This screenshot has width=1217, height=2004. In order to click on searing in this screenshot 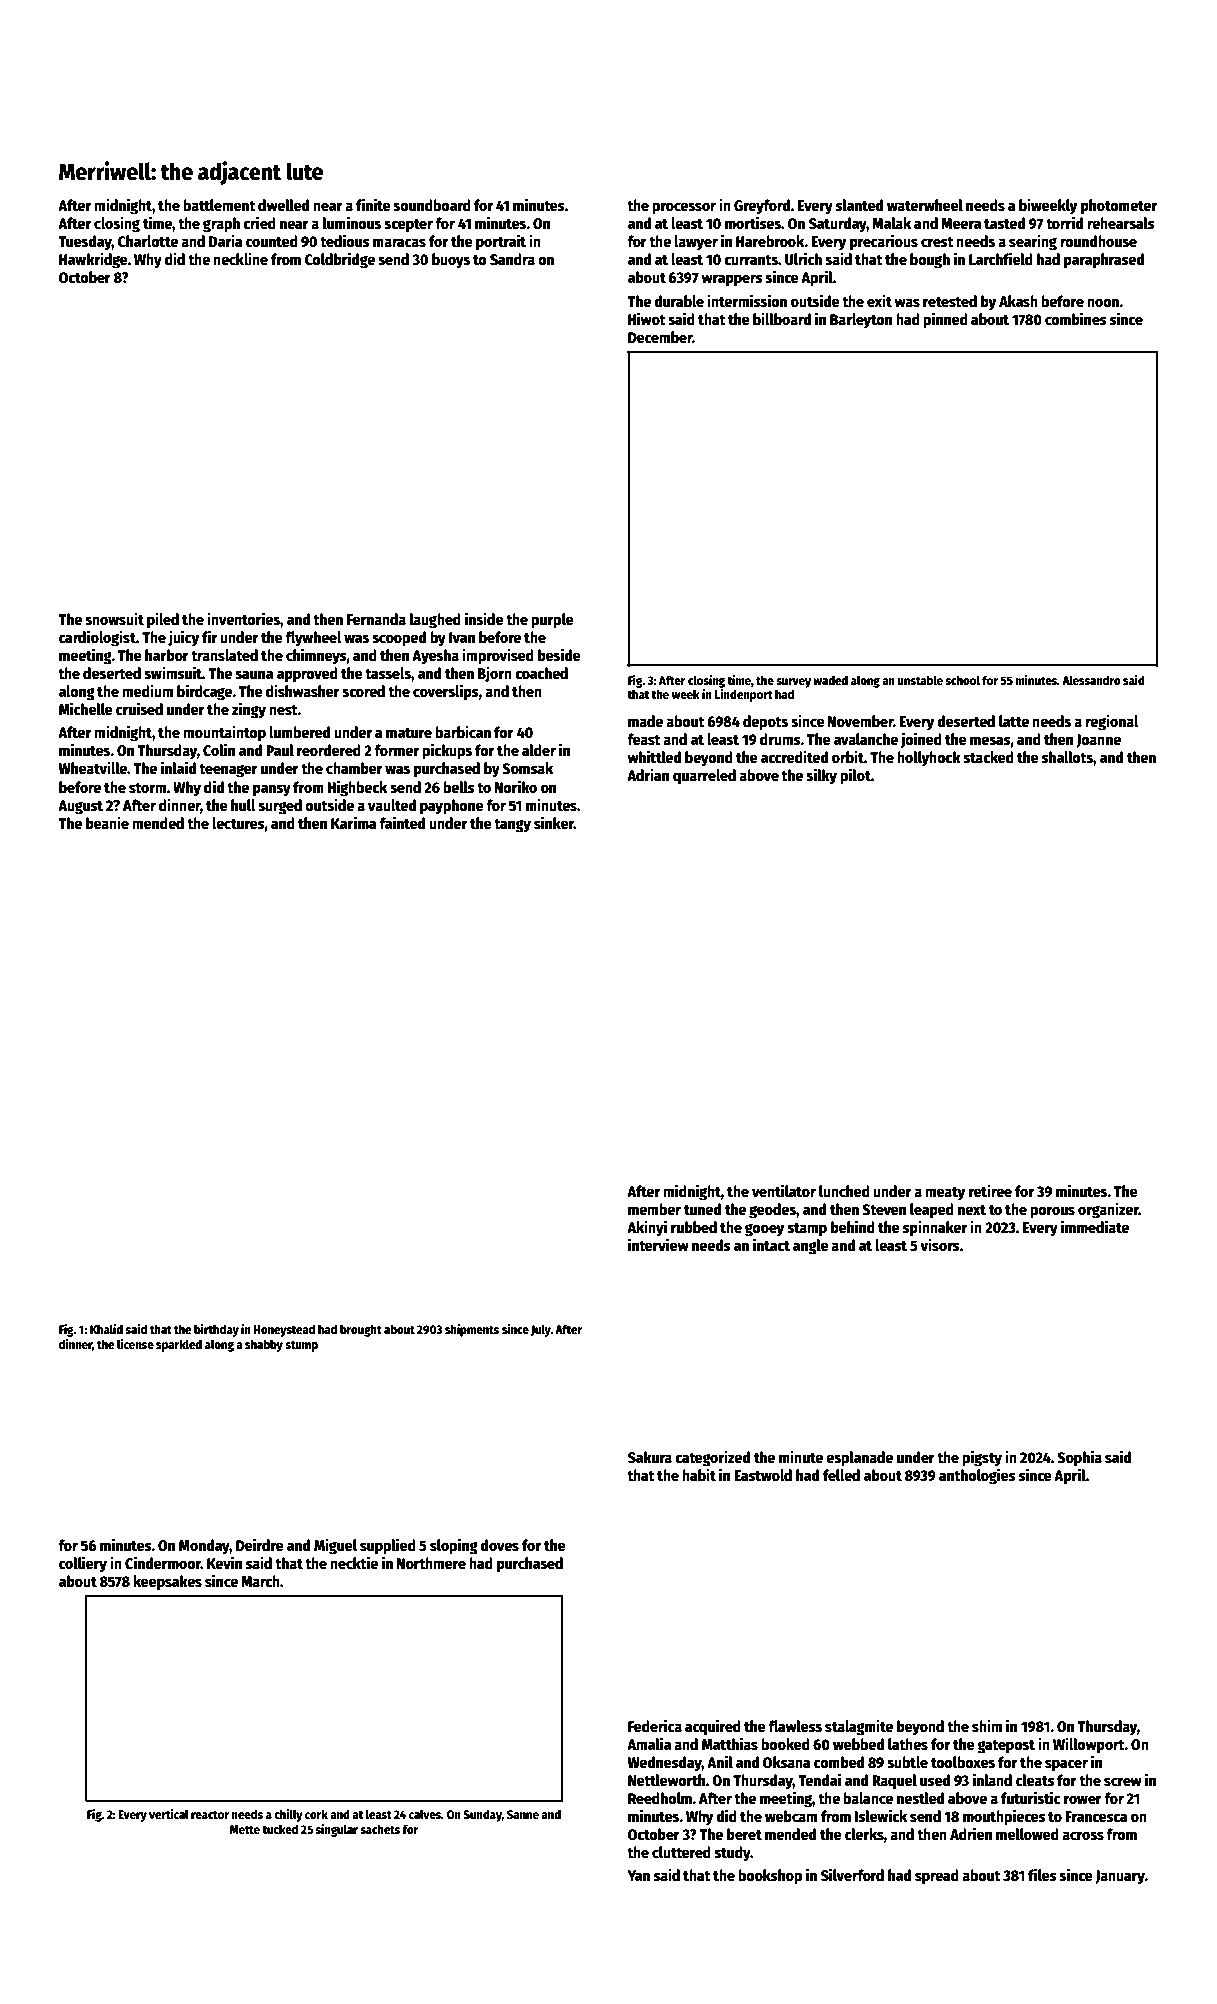, I will do `click(1033, 242)`.
